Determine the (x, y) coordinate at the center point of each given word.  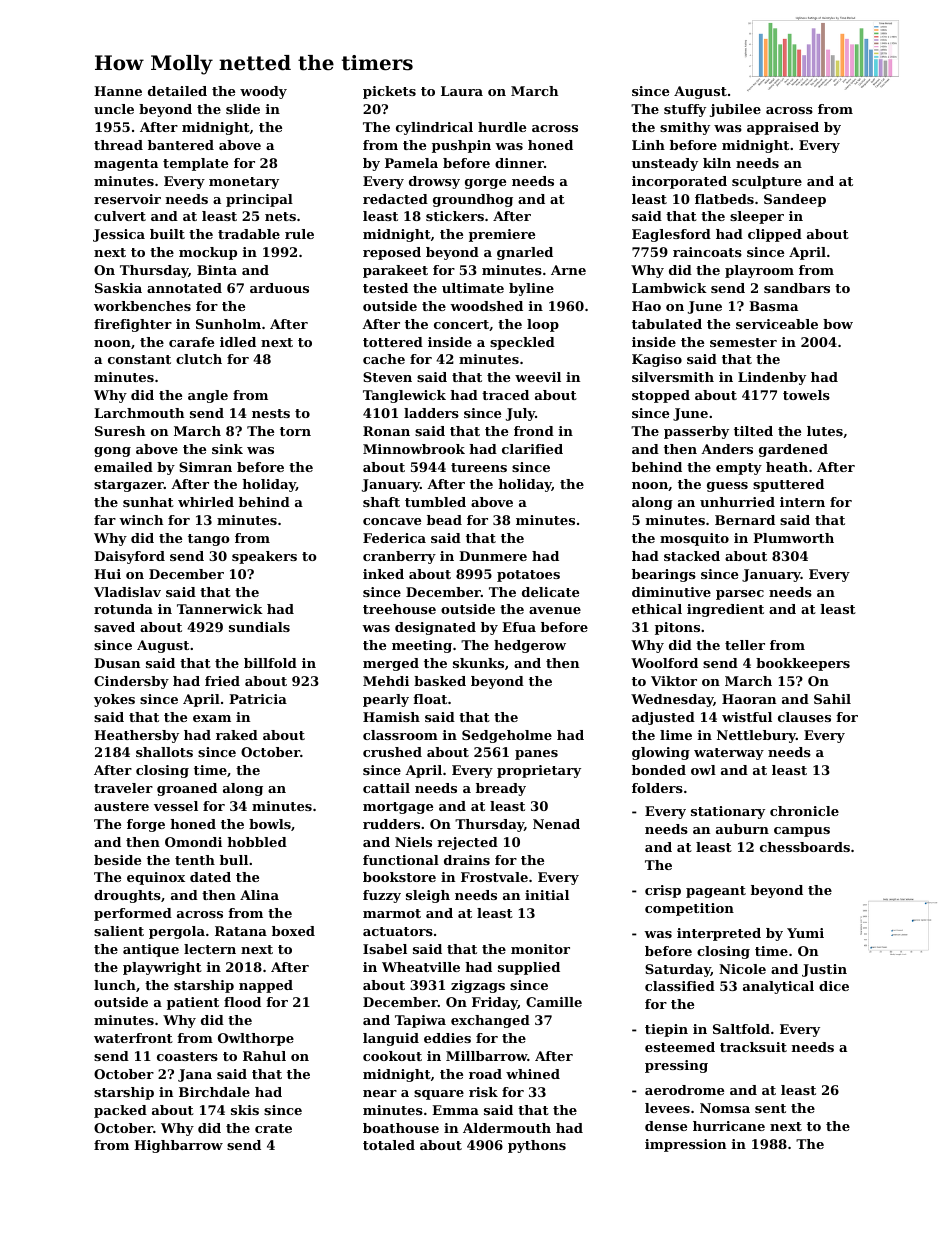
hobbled (257, 842)
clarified (532, 449)
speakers (264, 557)
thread (118, 145)
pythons (537, 1146)
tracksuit (753, 1047)
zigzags (478, 986)
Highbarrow (178, 1146)
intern (802, 502)
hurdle (502, 127)
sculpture (767, 182)
